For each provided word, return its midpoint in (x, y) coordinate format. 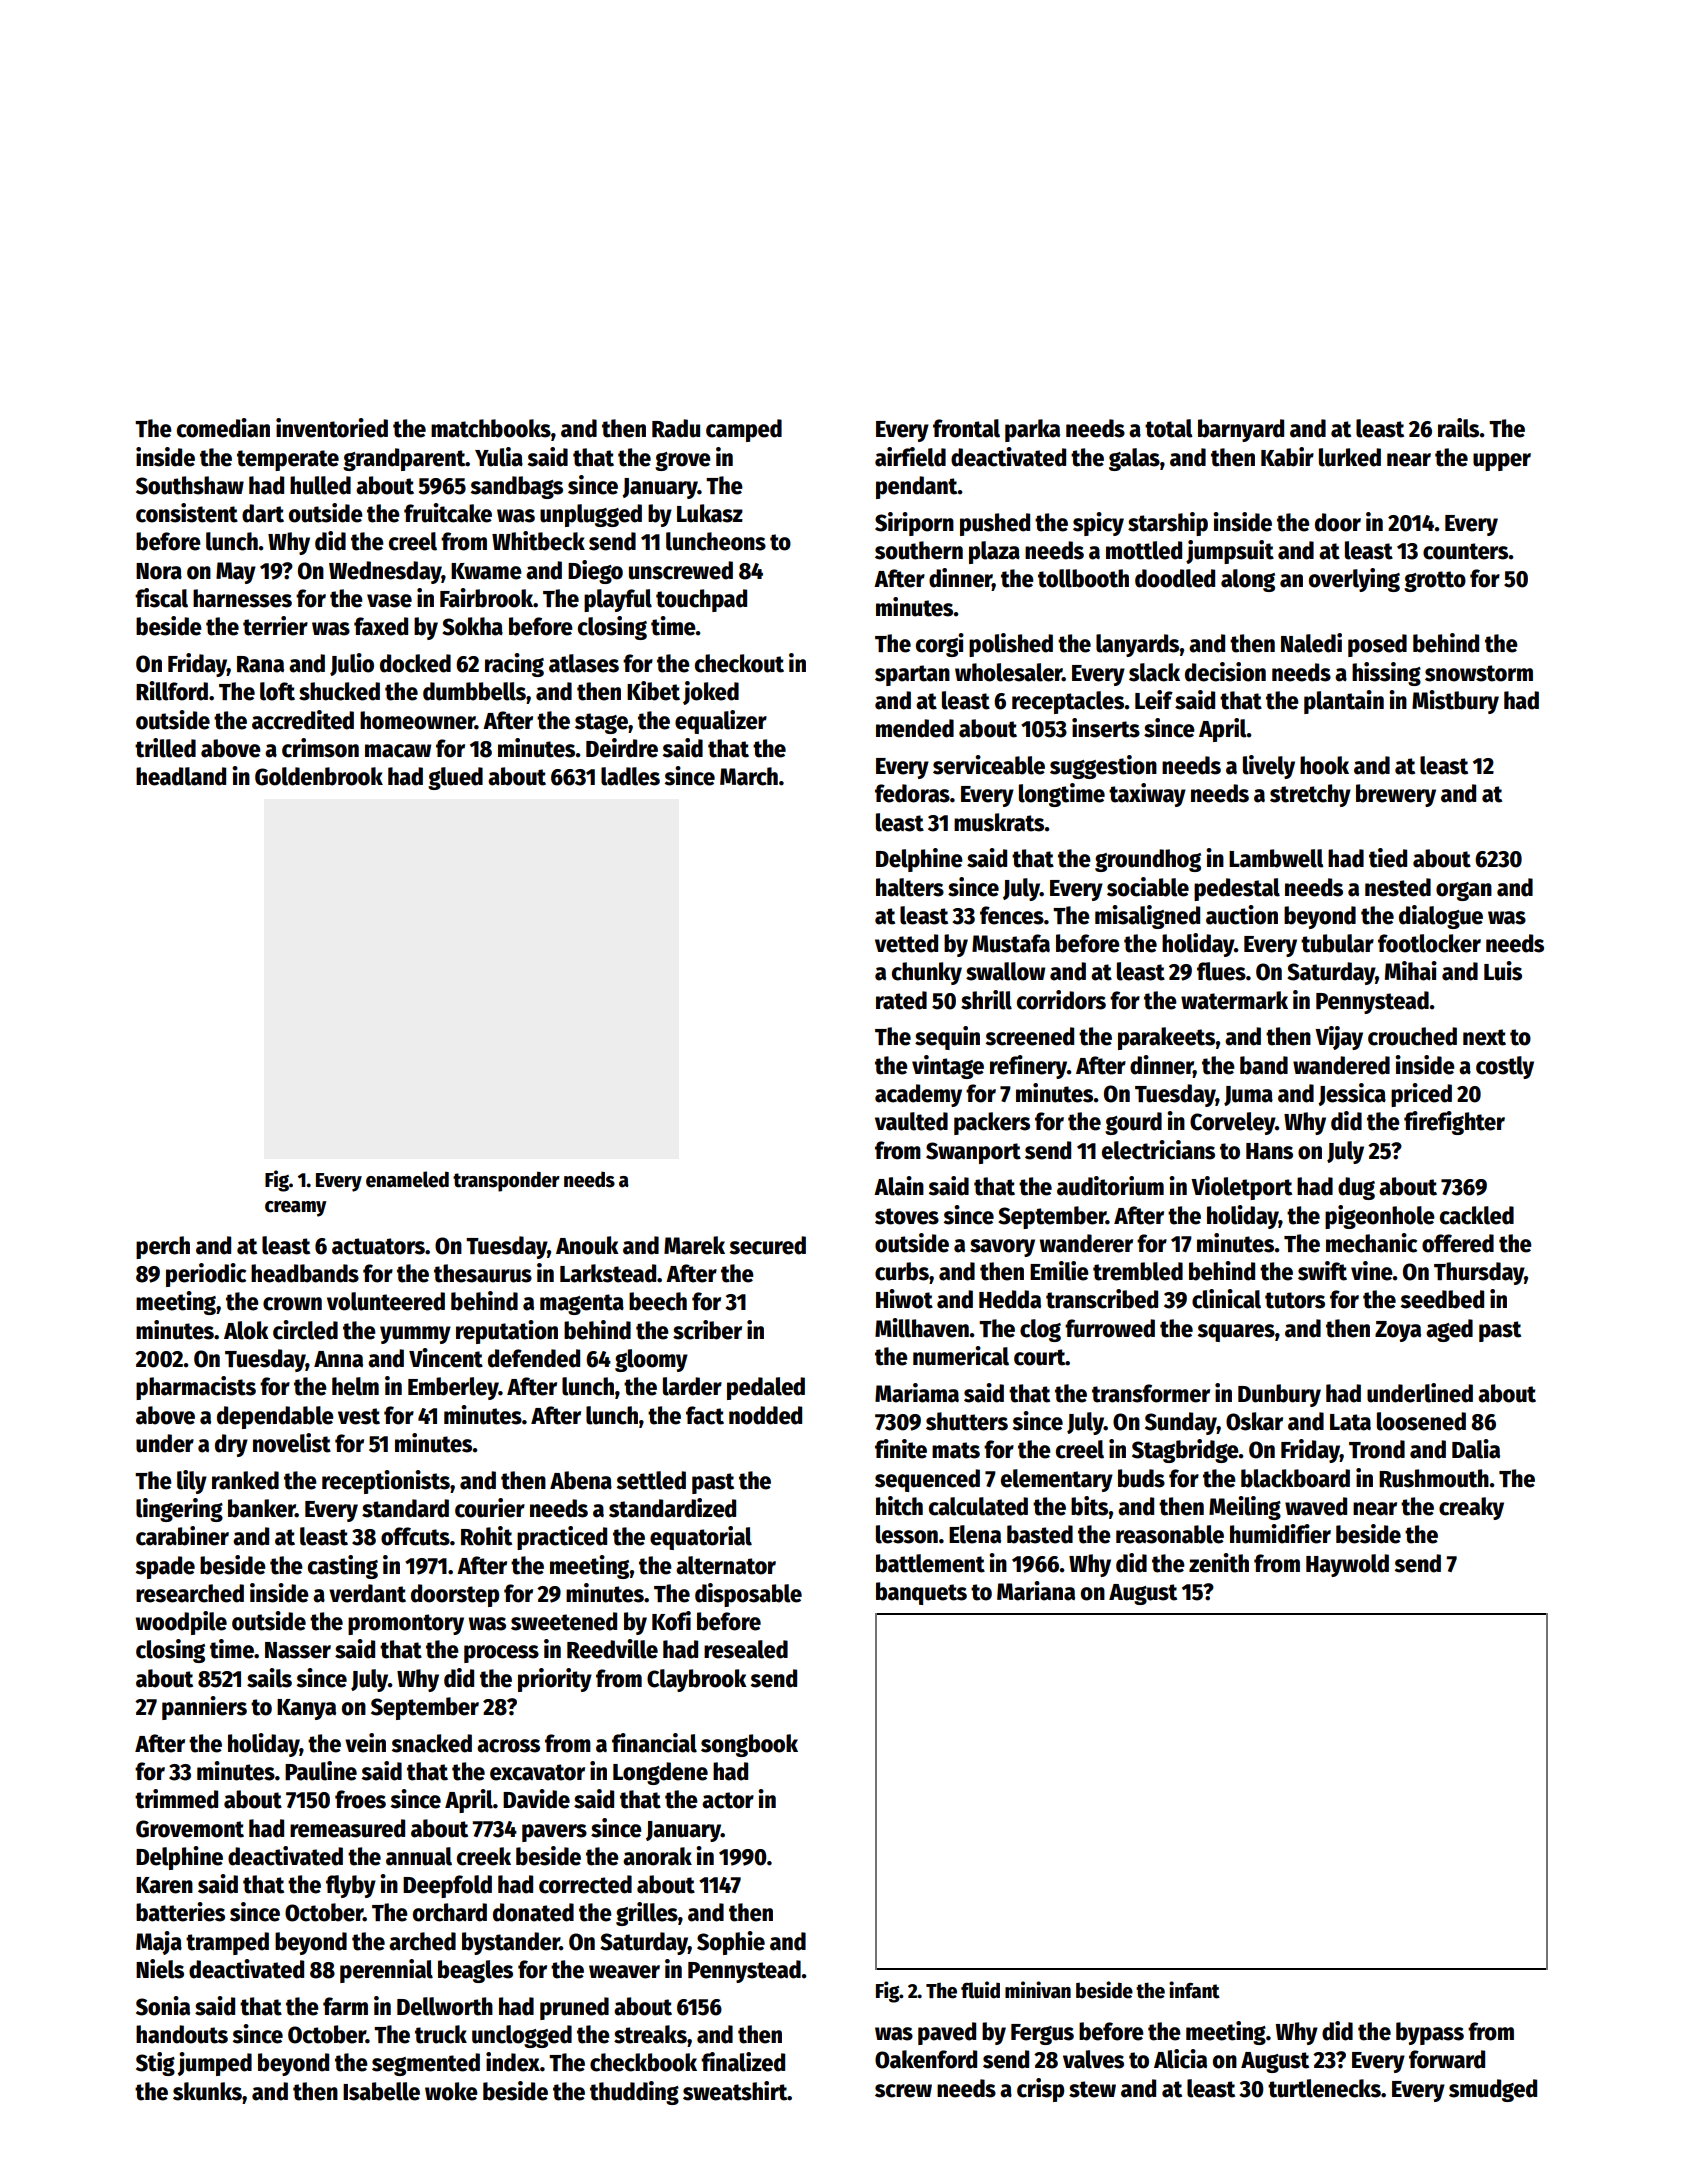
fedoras (912, 793)
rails (1459, 428)
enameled (407, 1179)
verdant (367, 1593)
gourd (1133, 1123)
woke (451, 2091)
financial (654, 1743)
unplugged (591, 515)
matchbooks (491, 428)
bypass (1430, 2033)
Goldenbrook (319, 776)
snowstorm (1479, 673)
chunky (927, 973)
